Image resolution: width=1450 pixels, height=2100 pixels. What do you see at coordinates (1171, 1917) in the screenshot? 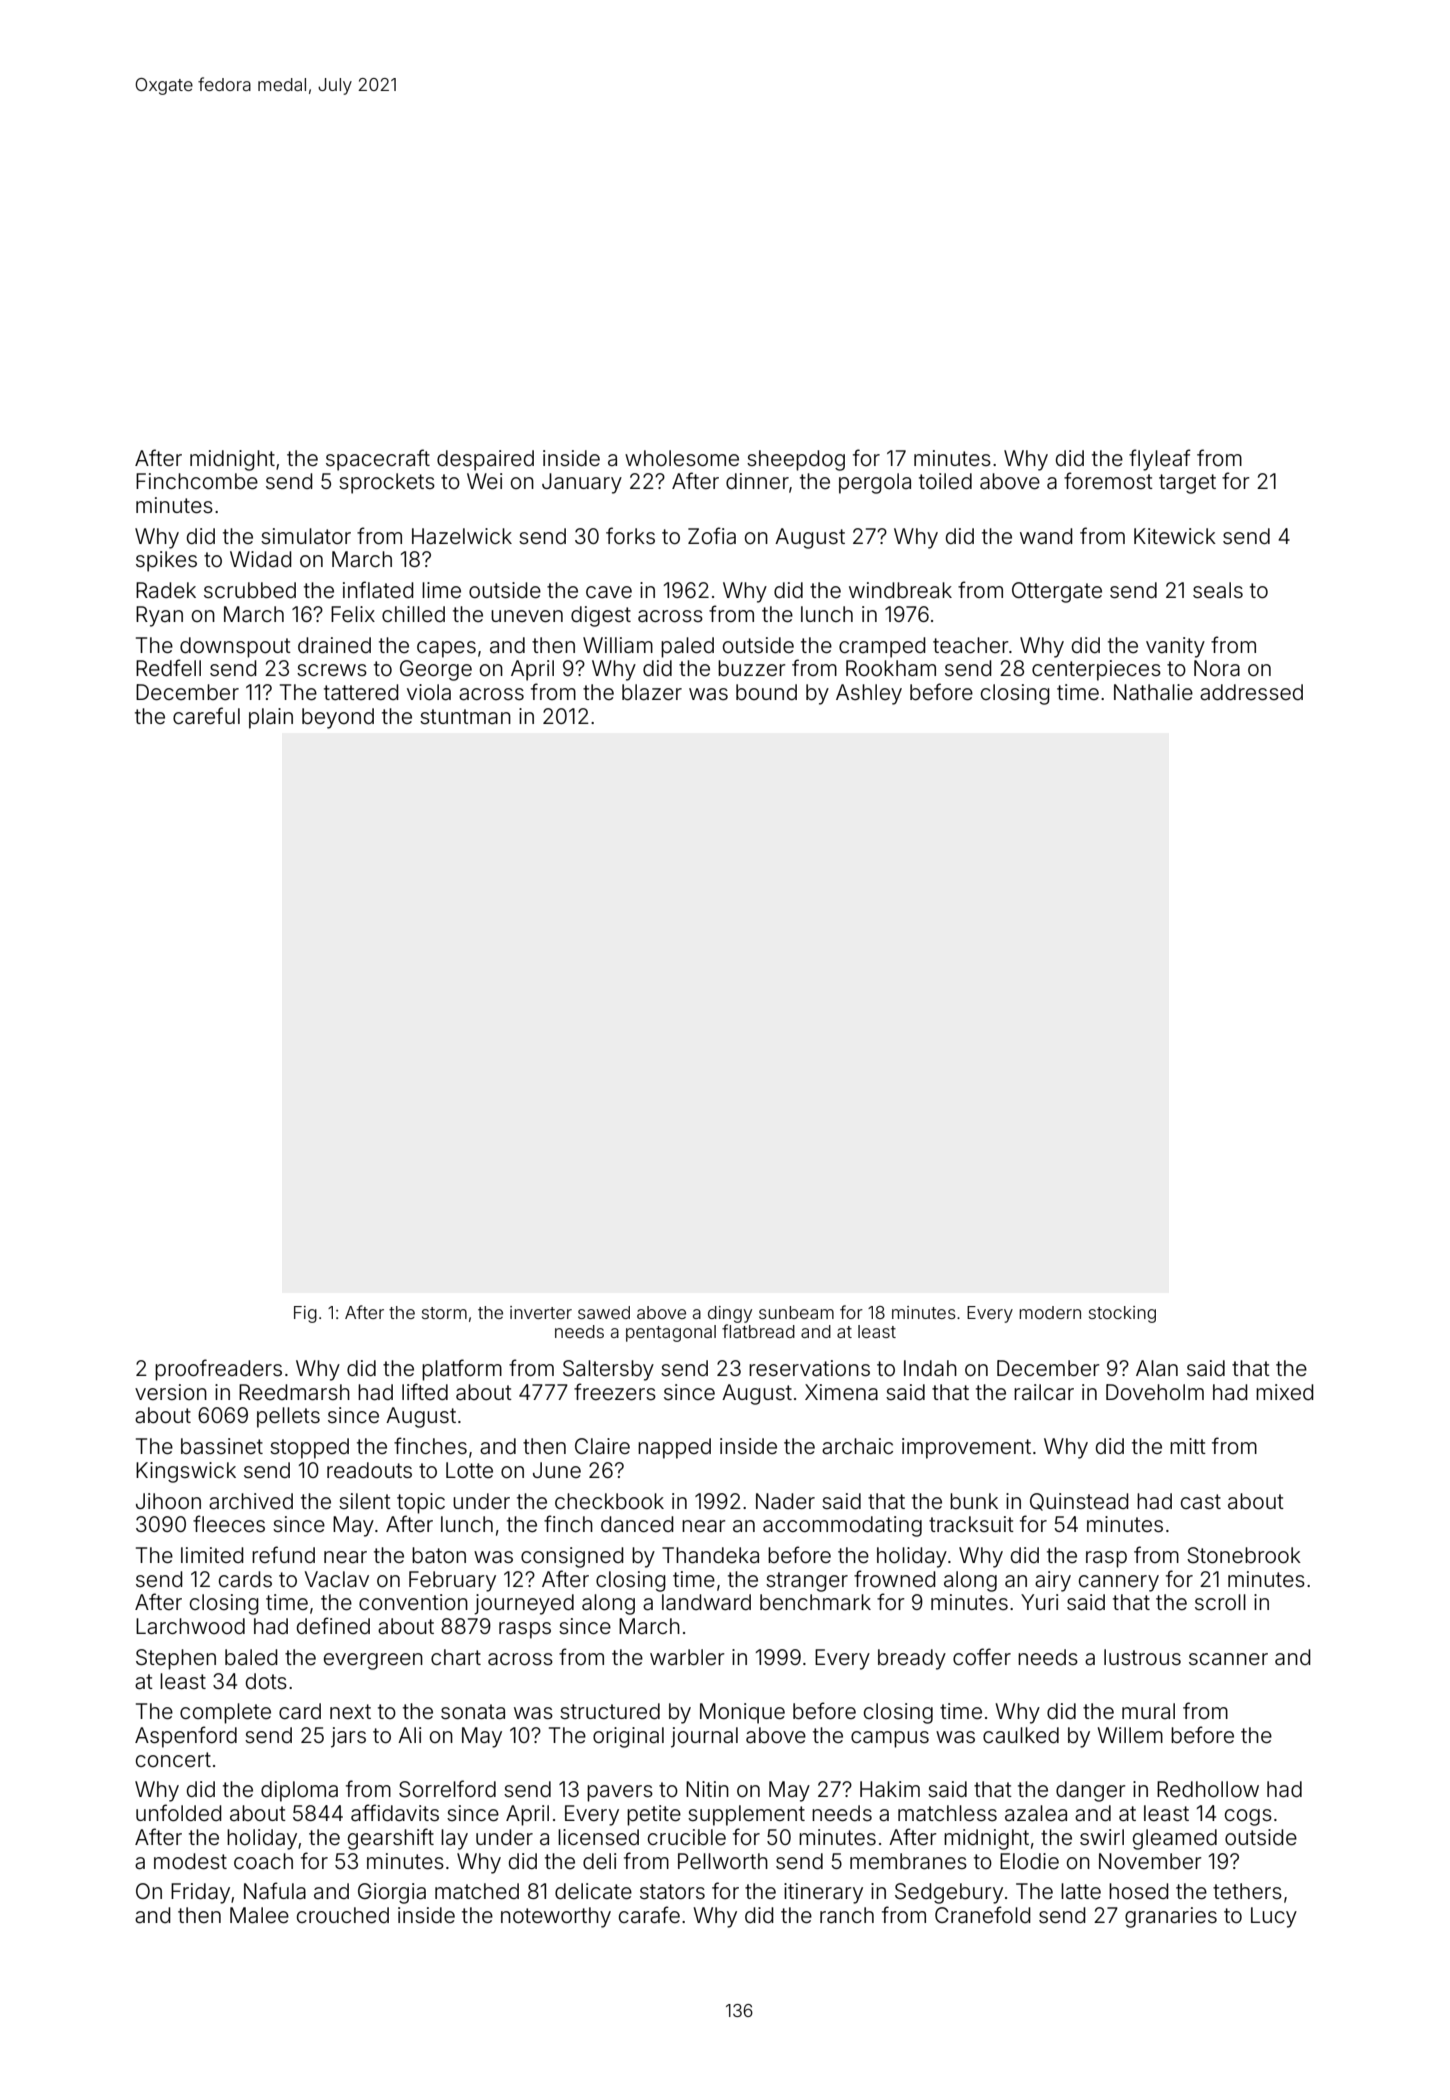
I see `granaries` at bounding box center [1171, 1917].
